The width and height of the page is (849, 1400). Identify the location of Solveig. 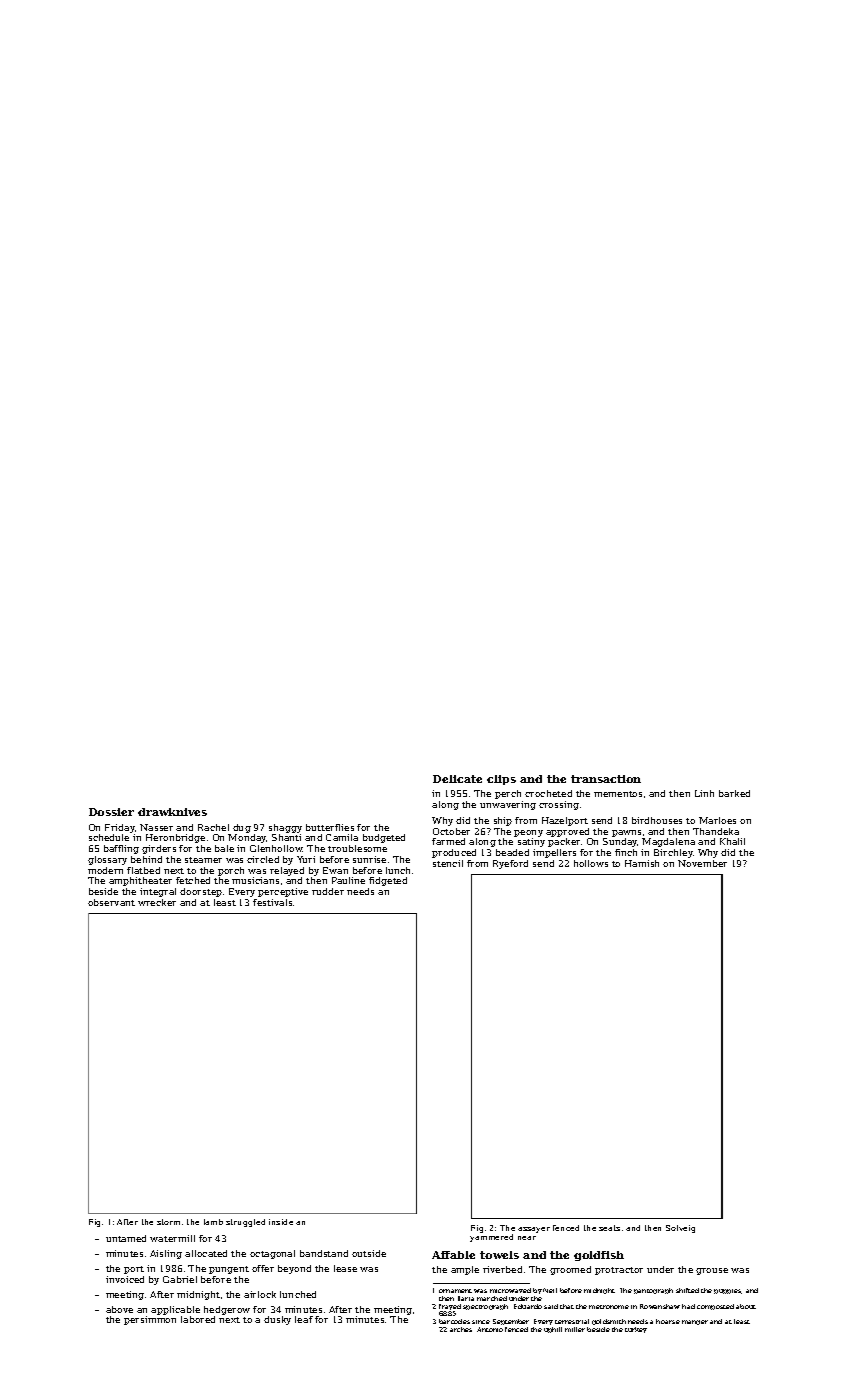
(680, 1229).
